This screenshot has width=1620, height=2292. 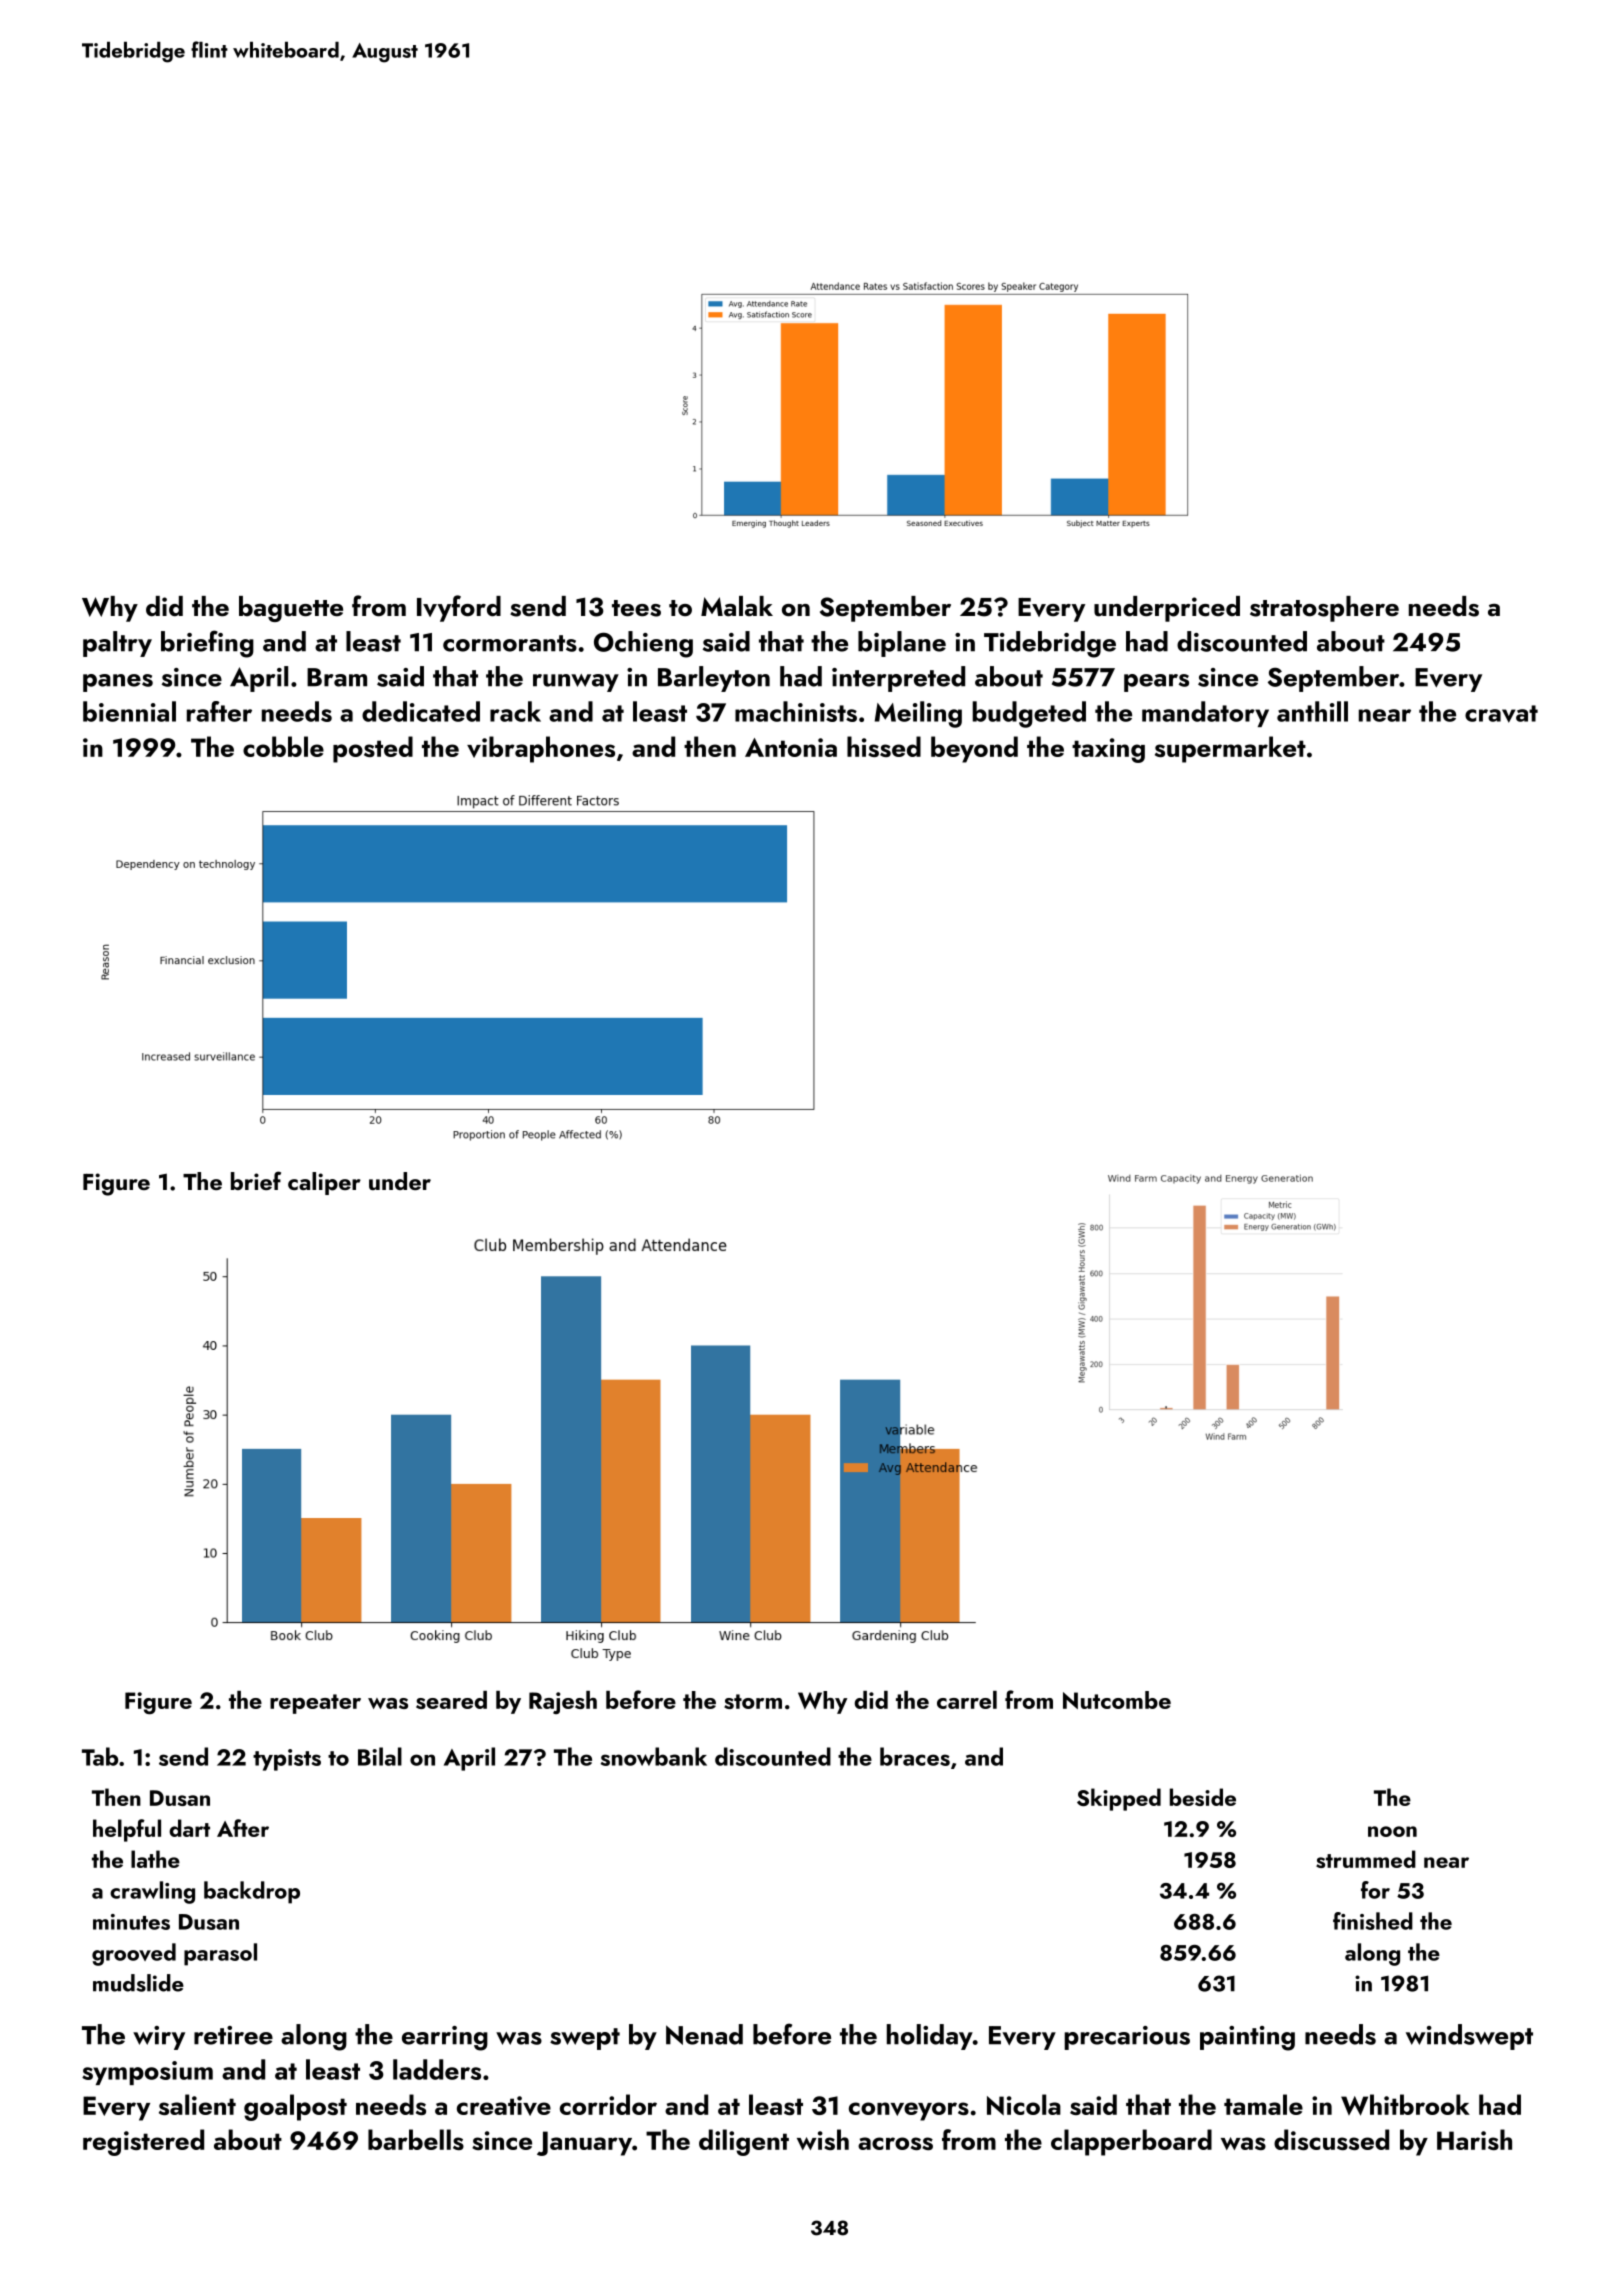 What do you see at coordinates (291, 609) in the screenshot?
I see `baguette` at bounding box center [291, 609].
